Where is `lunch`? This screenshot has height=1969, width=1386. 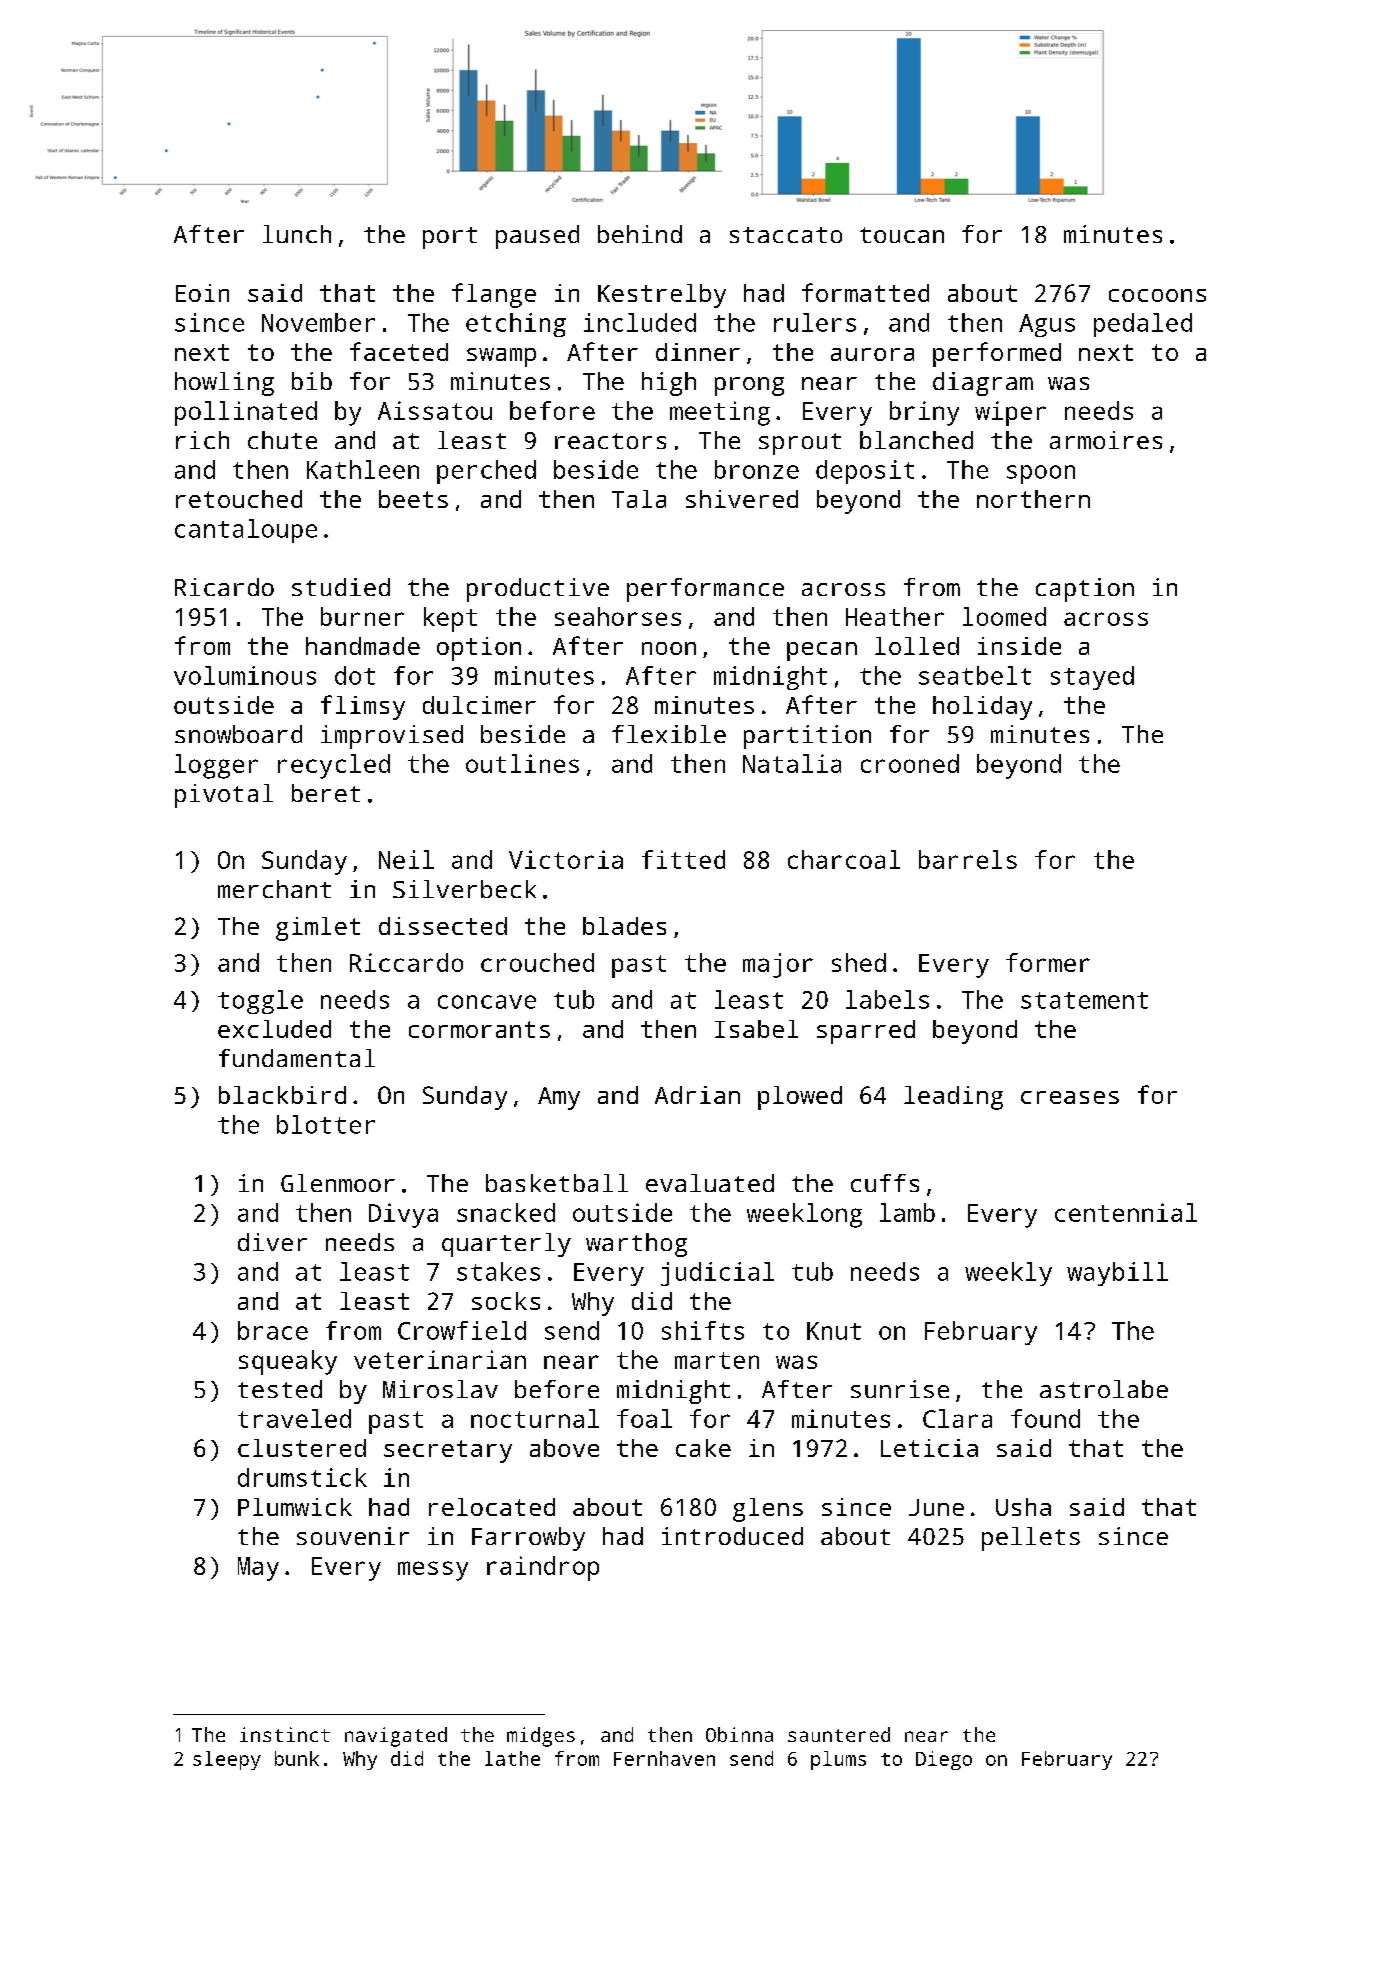 lunch is located at coordinates (297, 234).
